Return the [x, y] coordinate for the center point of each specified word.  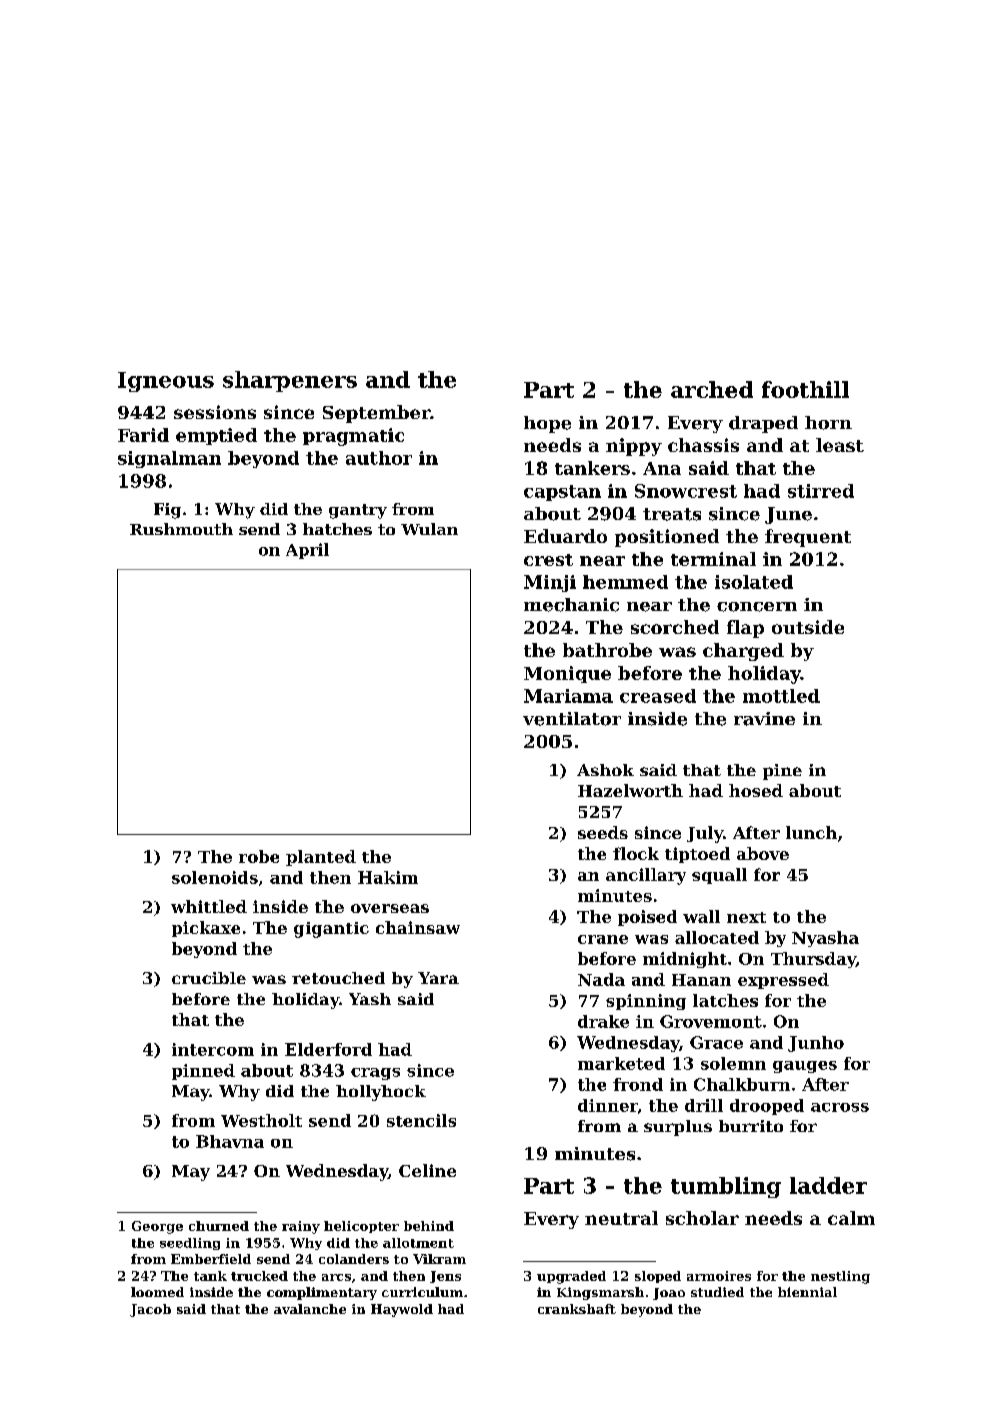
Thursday [813, 960]
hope [547, 424]
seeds [603, 832]
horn [828, 423]
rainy [301, 1227]
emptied [216, 436]
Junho [816, 1044]
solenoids [215, 877]
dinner [608, 1105]
